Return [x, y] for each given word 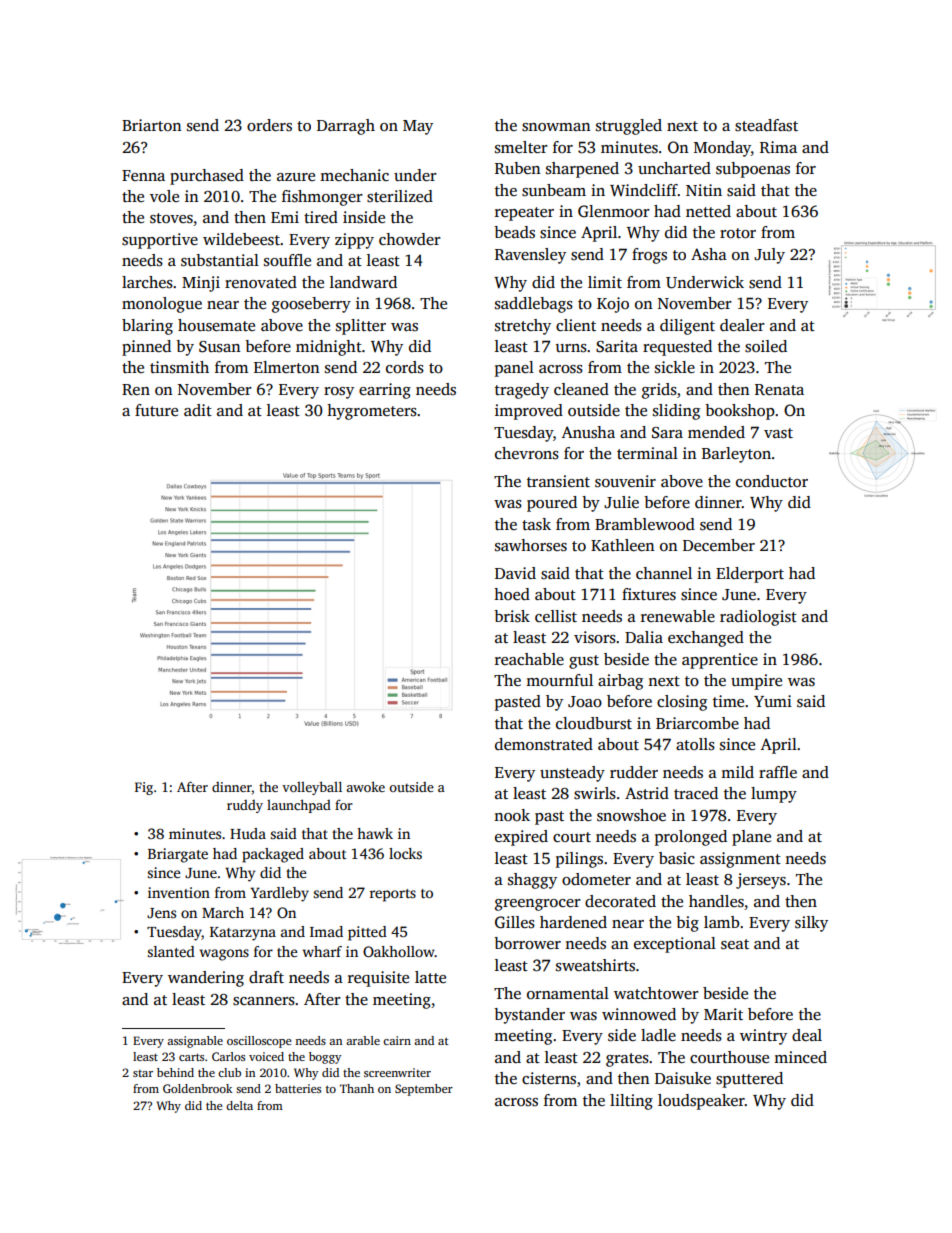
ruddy [245, 806]
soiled [766, 346]
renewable [678, 616]
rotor [738, 233]
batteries [298, 1088]
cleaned [581, 389]
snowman [556, 127]
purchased [207, 177]
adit [198, 410]
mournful [559, 680]
